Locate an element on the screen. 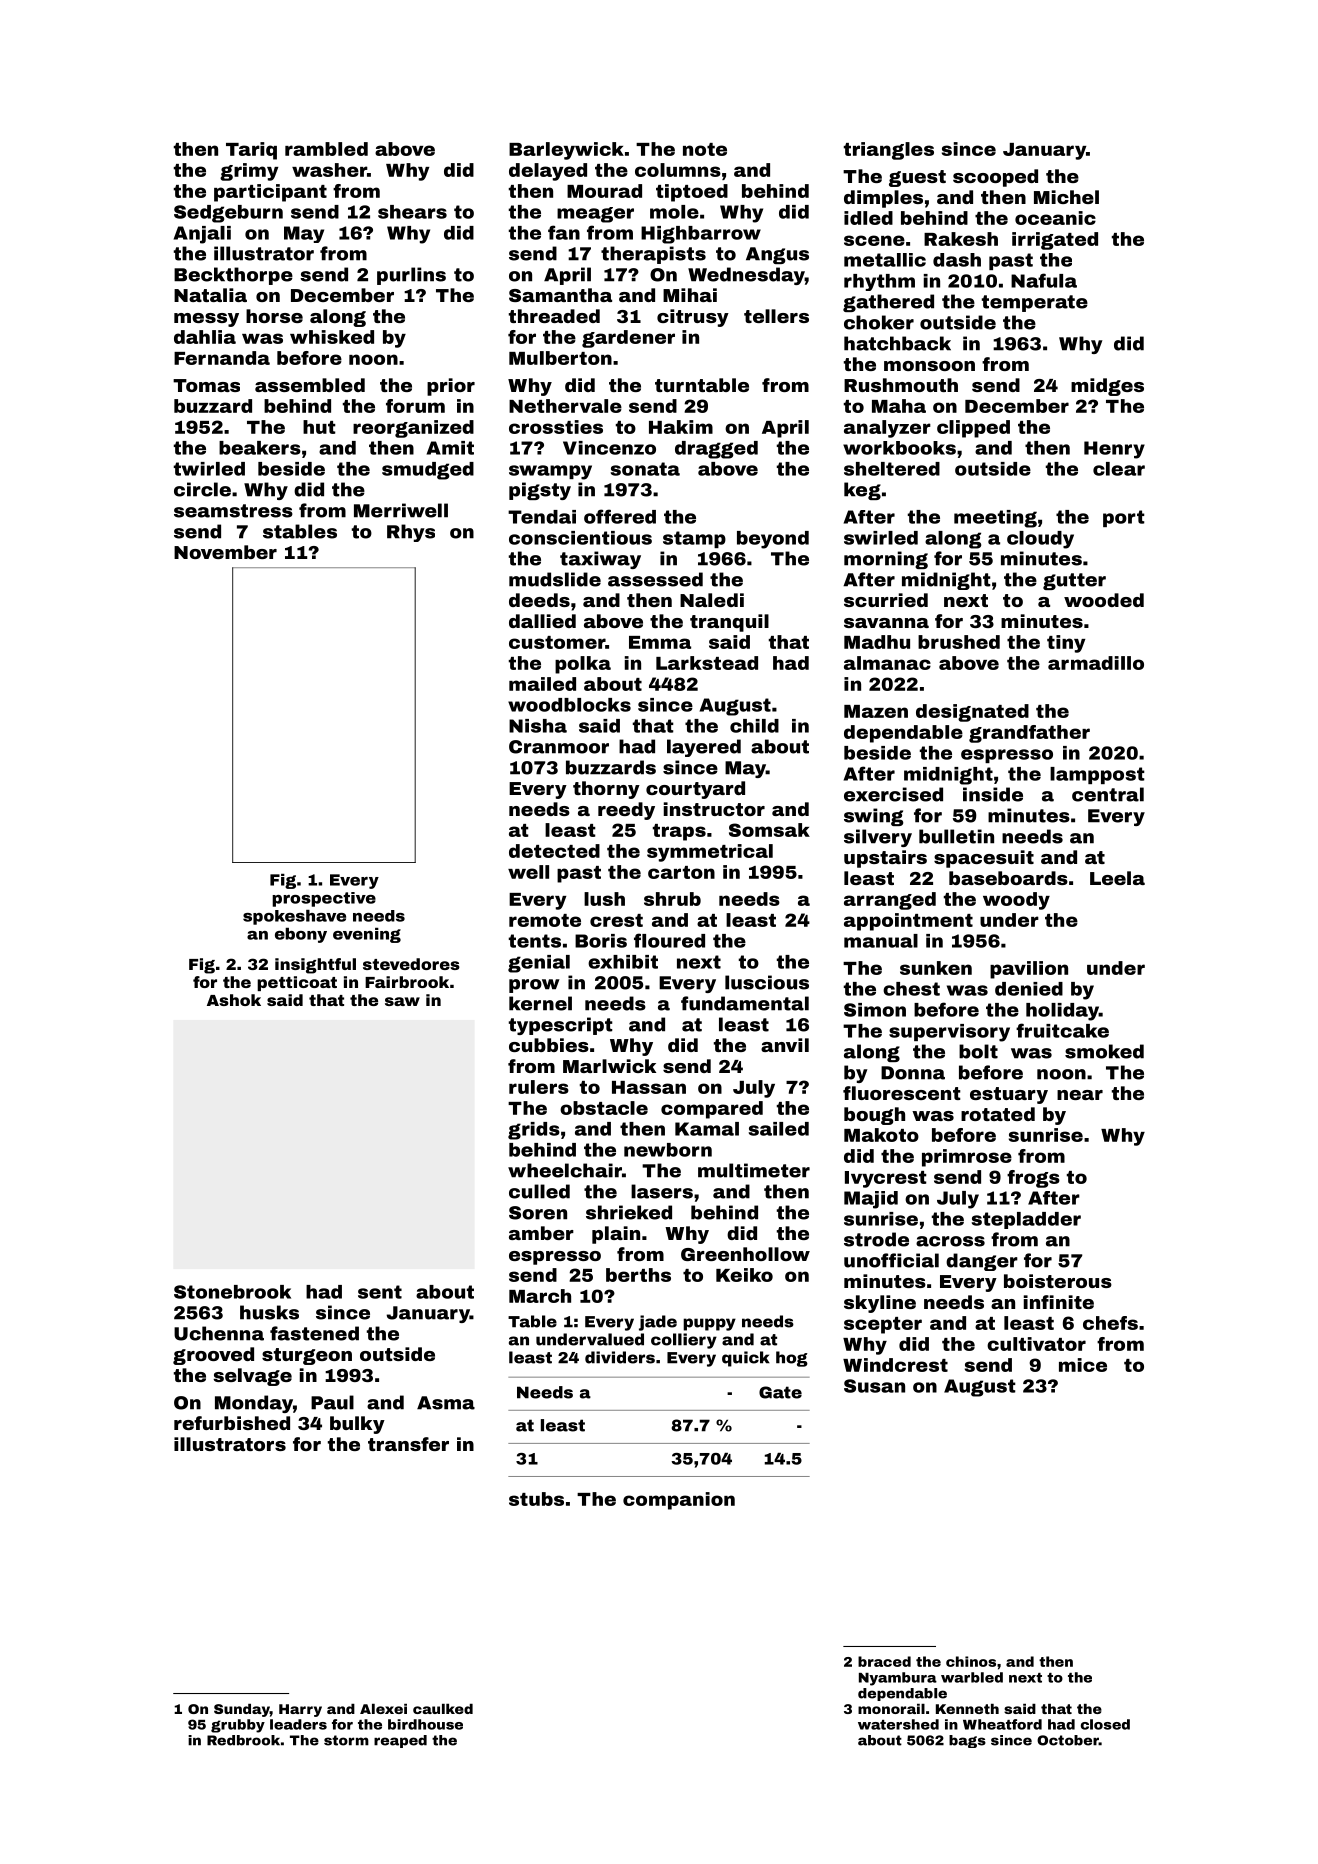 The image size is (1318, 1864). inside is located at coordinates (993, 794).
